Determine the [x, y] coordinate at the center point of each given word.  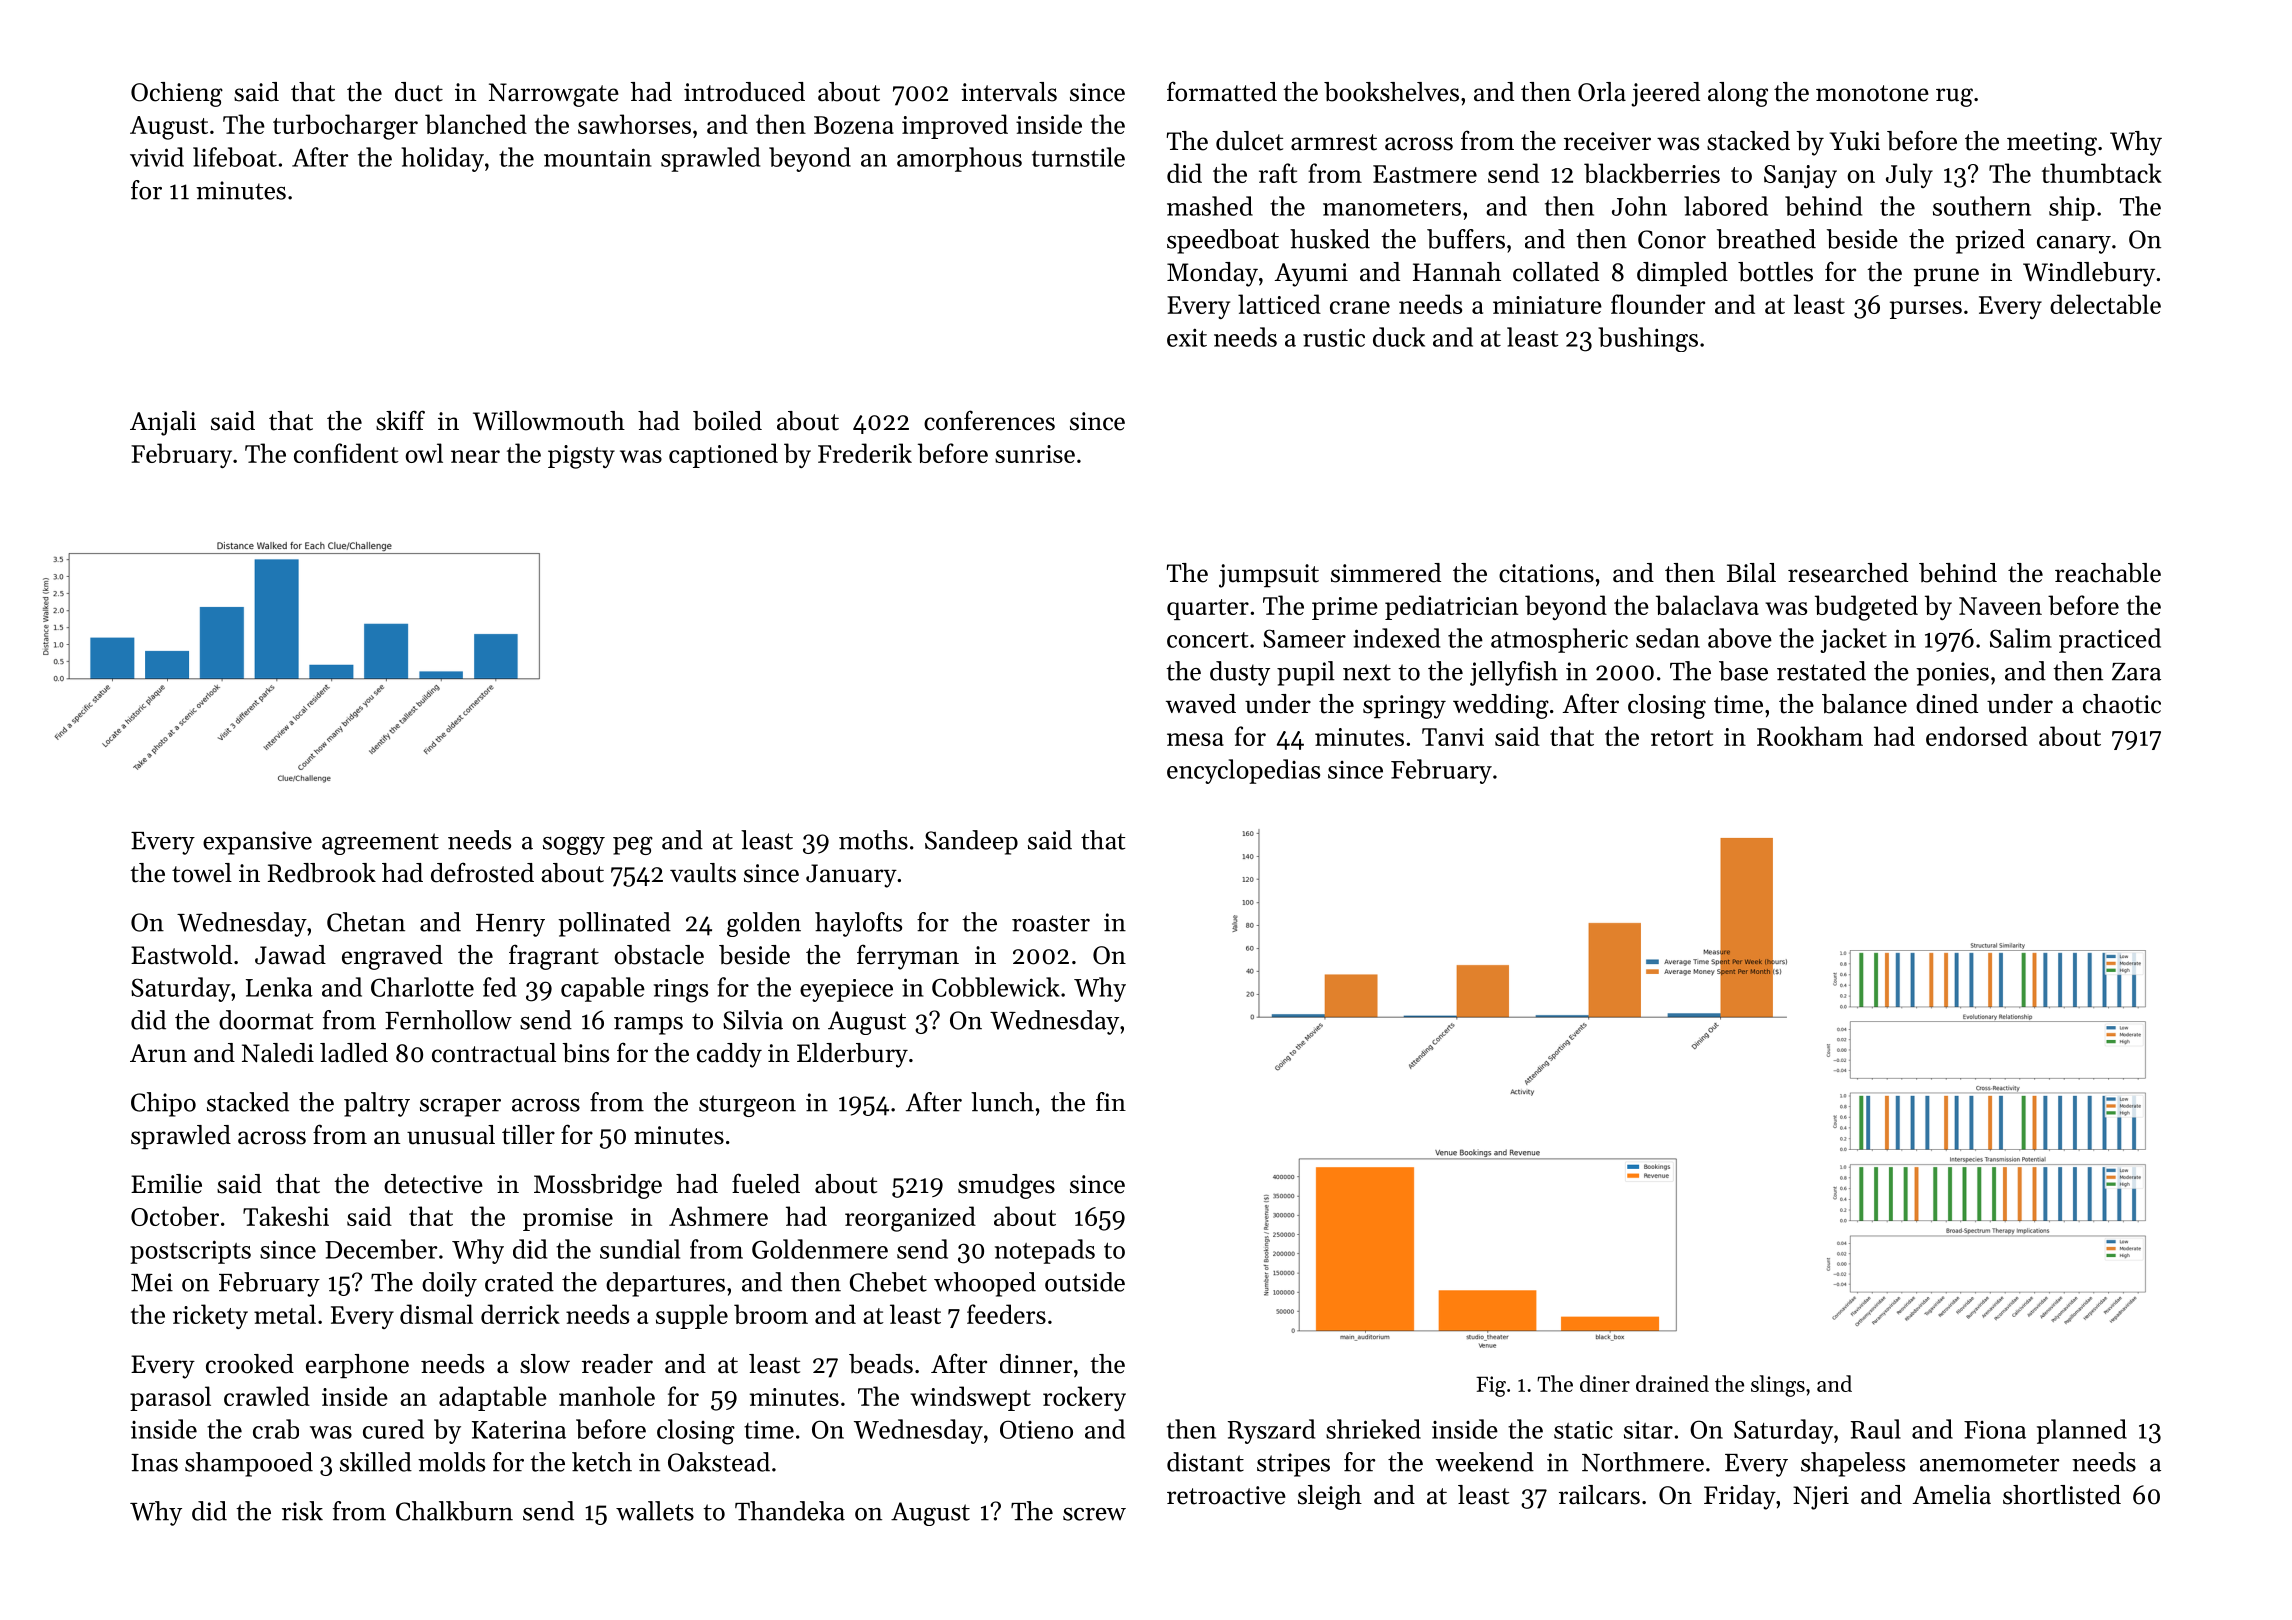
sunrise [1035, 454]
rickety [210, 1316]
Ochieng [177, 94]
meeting [2052, 144]
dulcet [1249, 141]
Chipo [163, 1104]
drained [1672, 1383]
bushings [1648, 339]
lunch [1002, 1102]
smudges [1006, 1186]
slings [1778, 1386]
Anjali [163, 423]
